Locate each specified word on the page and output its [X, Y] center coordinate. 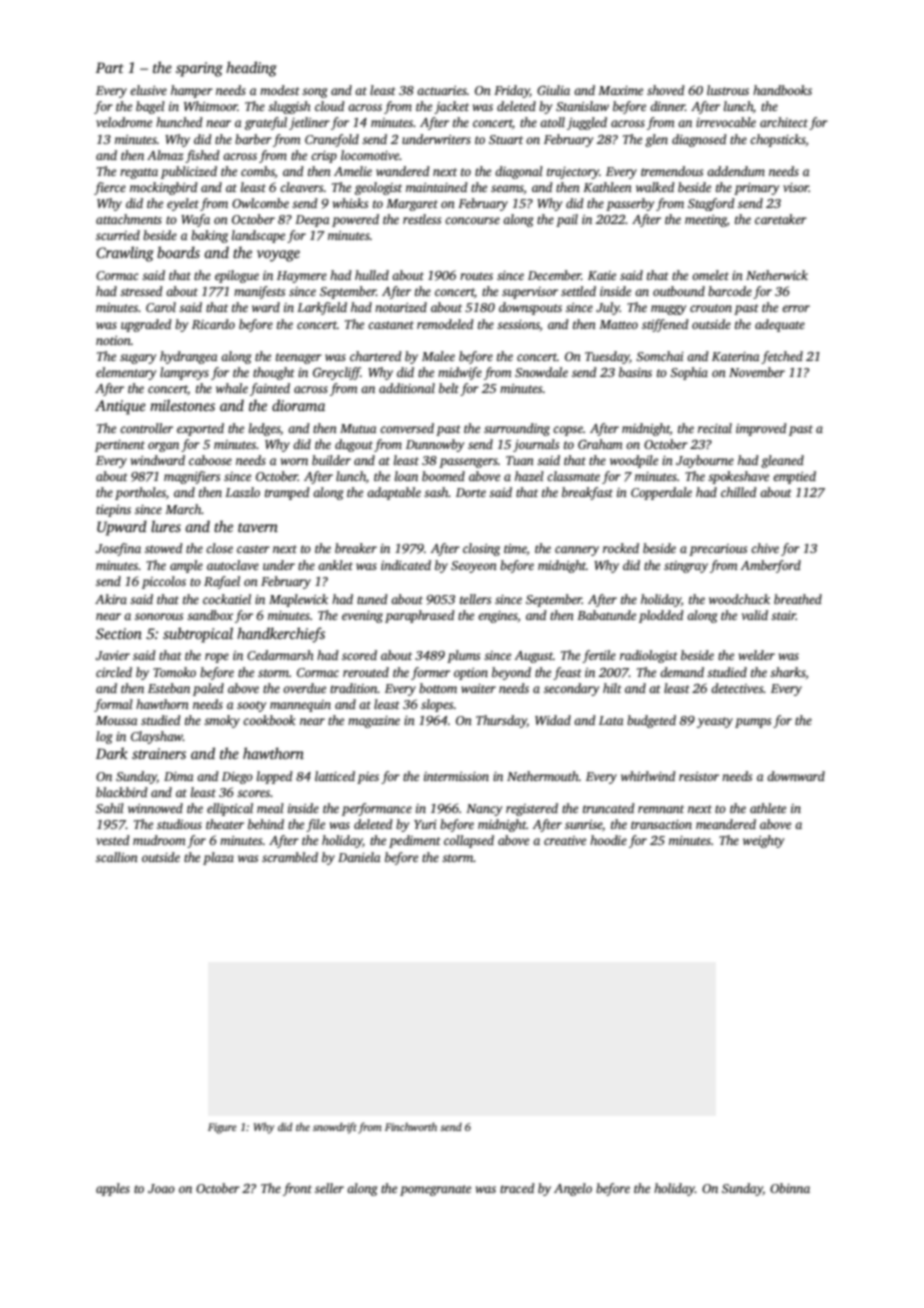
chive [765, 548]
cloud [330, 106]
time [515, 548]
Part [110, 67]
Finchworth [411, 1126]
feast [567, 673]
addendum [736, 171]
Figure [222, 1128]
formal [113, 705]
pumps [753, 723]
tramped [287, 493]
